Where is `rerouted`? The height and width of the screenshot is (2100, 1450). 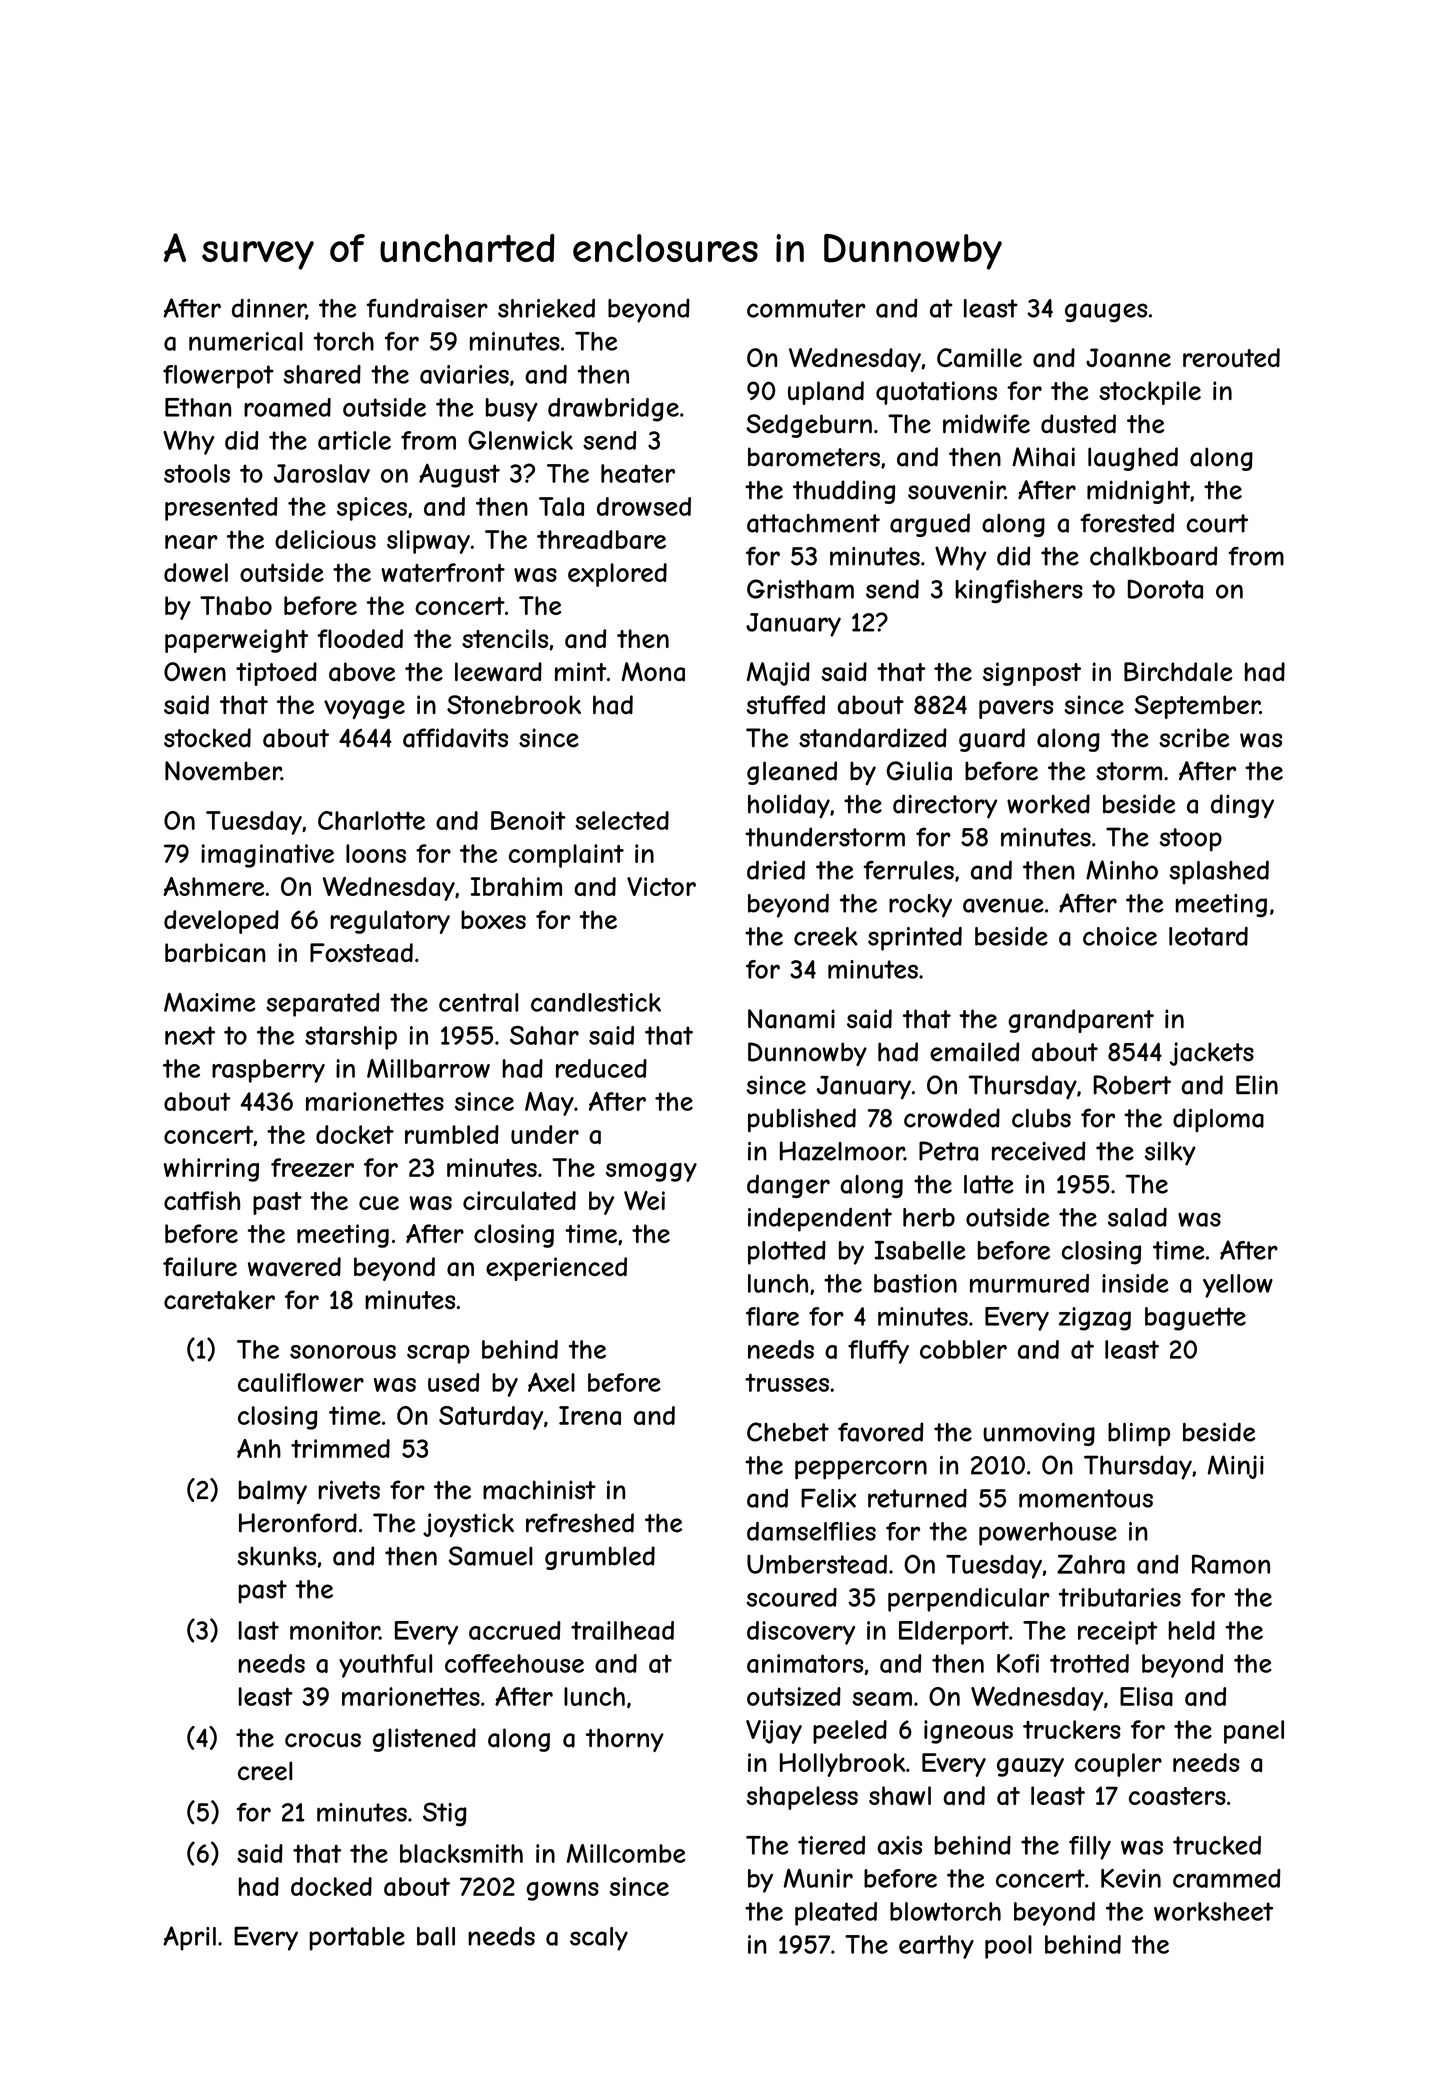 rerouted is located at coordinates (1231, 357).
